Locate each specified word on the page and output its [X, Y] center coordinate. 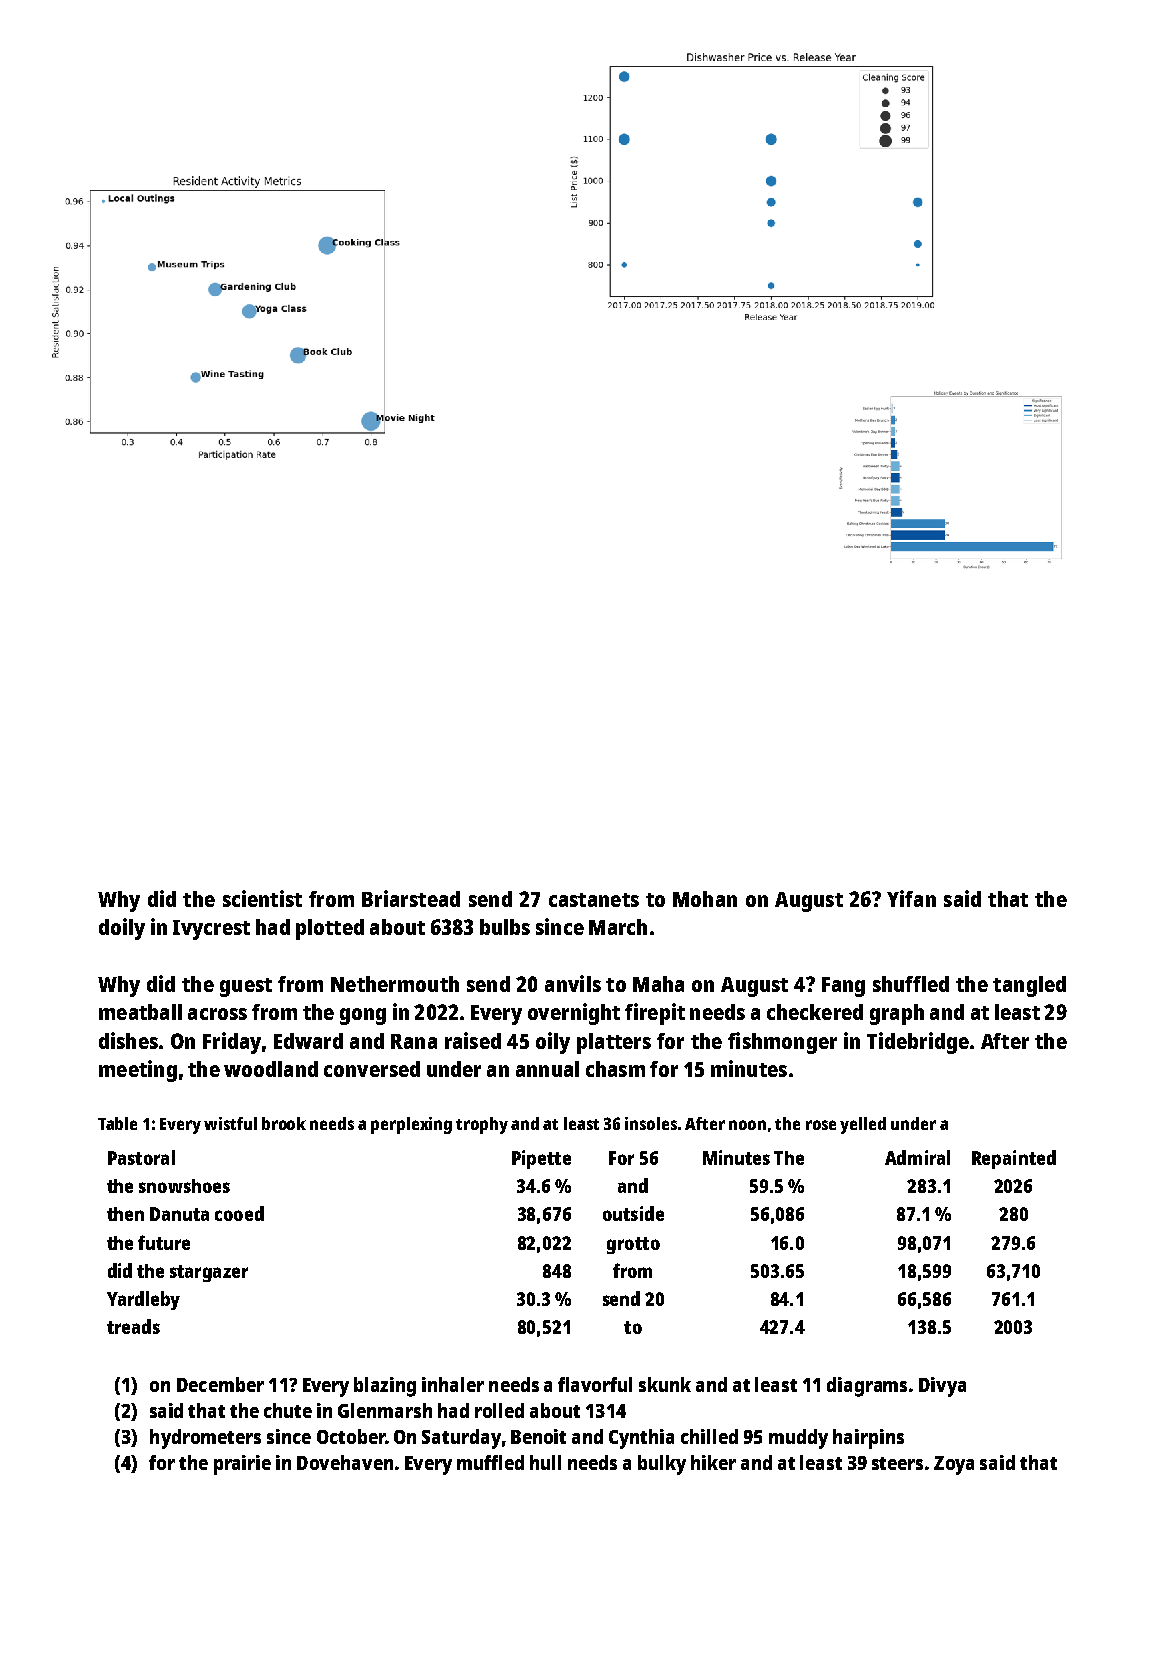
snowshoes [184, 1186]
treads [133, 1326]
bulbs [505, 927]
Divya [942, 1387]
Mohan [705, 899]
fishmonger [782, 1043]
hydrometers [205, 1439]
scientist [262, 898]
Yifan [911, 898]
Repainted [1014, 1159]
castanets [594, 900]
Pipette [541, 1159]
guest [246, 987]
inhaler [453, 1384]
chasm [615, 1069]
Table [117, 1123]
